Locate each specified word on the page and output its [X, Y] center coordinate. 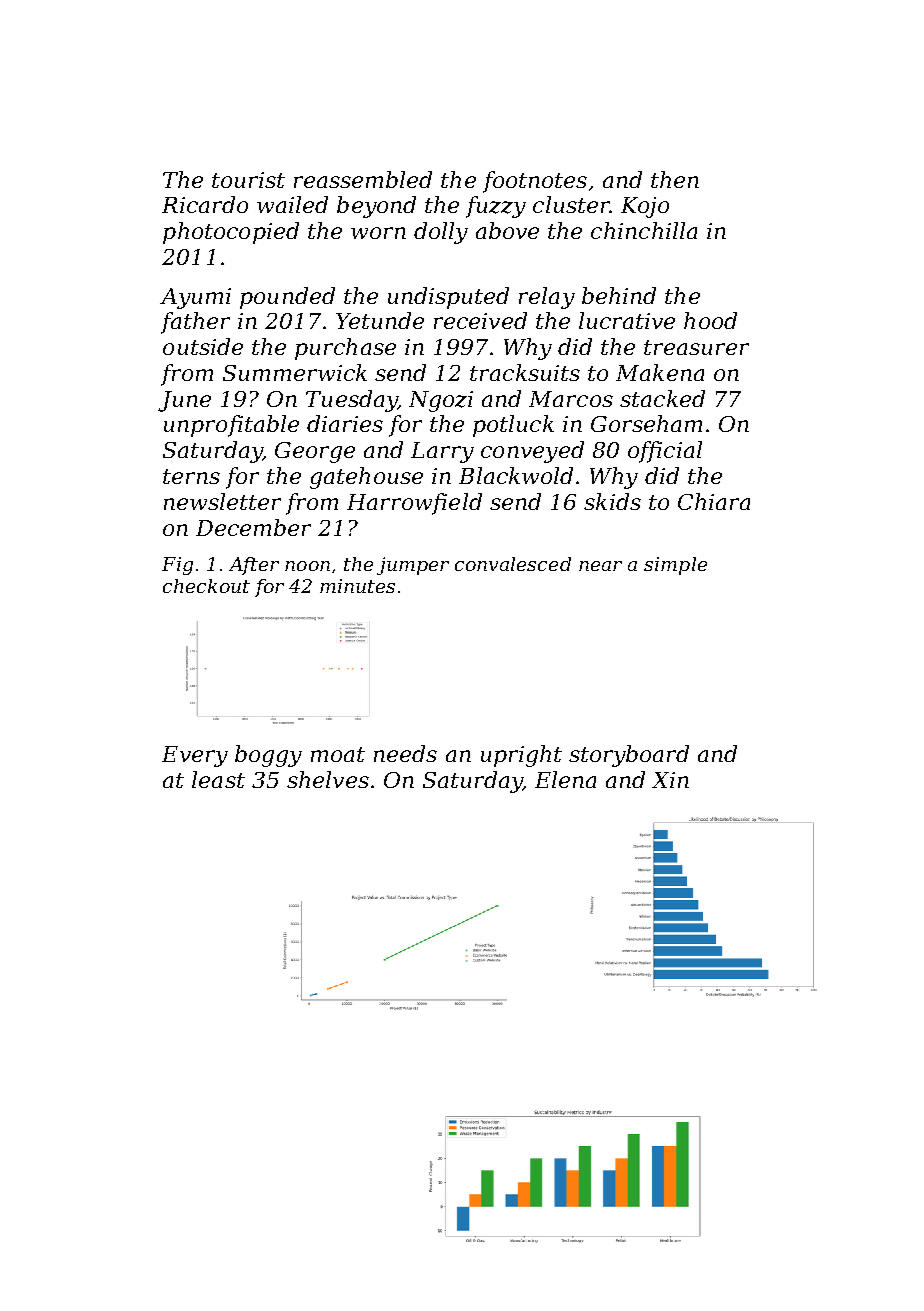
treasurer [696, 347]
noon [307, 566]
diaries [345, 423]
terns [191, 476]
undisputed [448, 298]
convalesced [513, 564]
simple [675, 566]
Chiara [714, 501]
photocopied [231, 233]
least [218, 779]
